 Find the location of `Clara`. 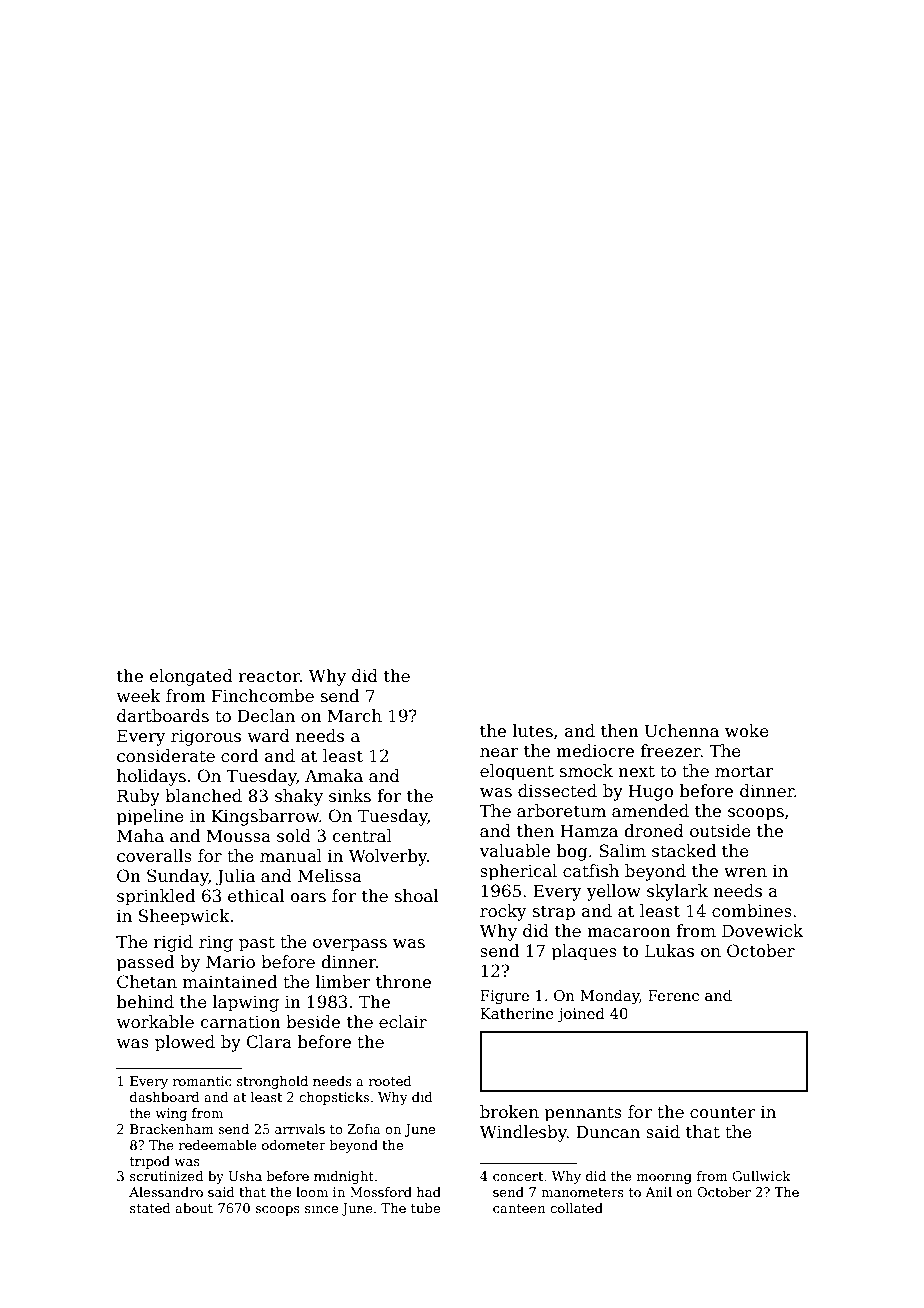

Clara is located at coordinates (269, 1042).
